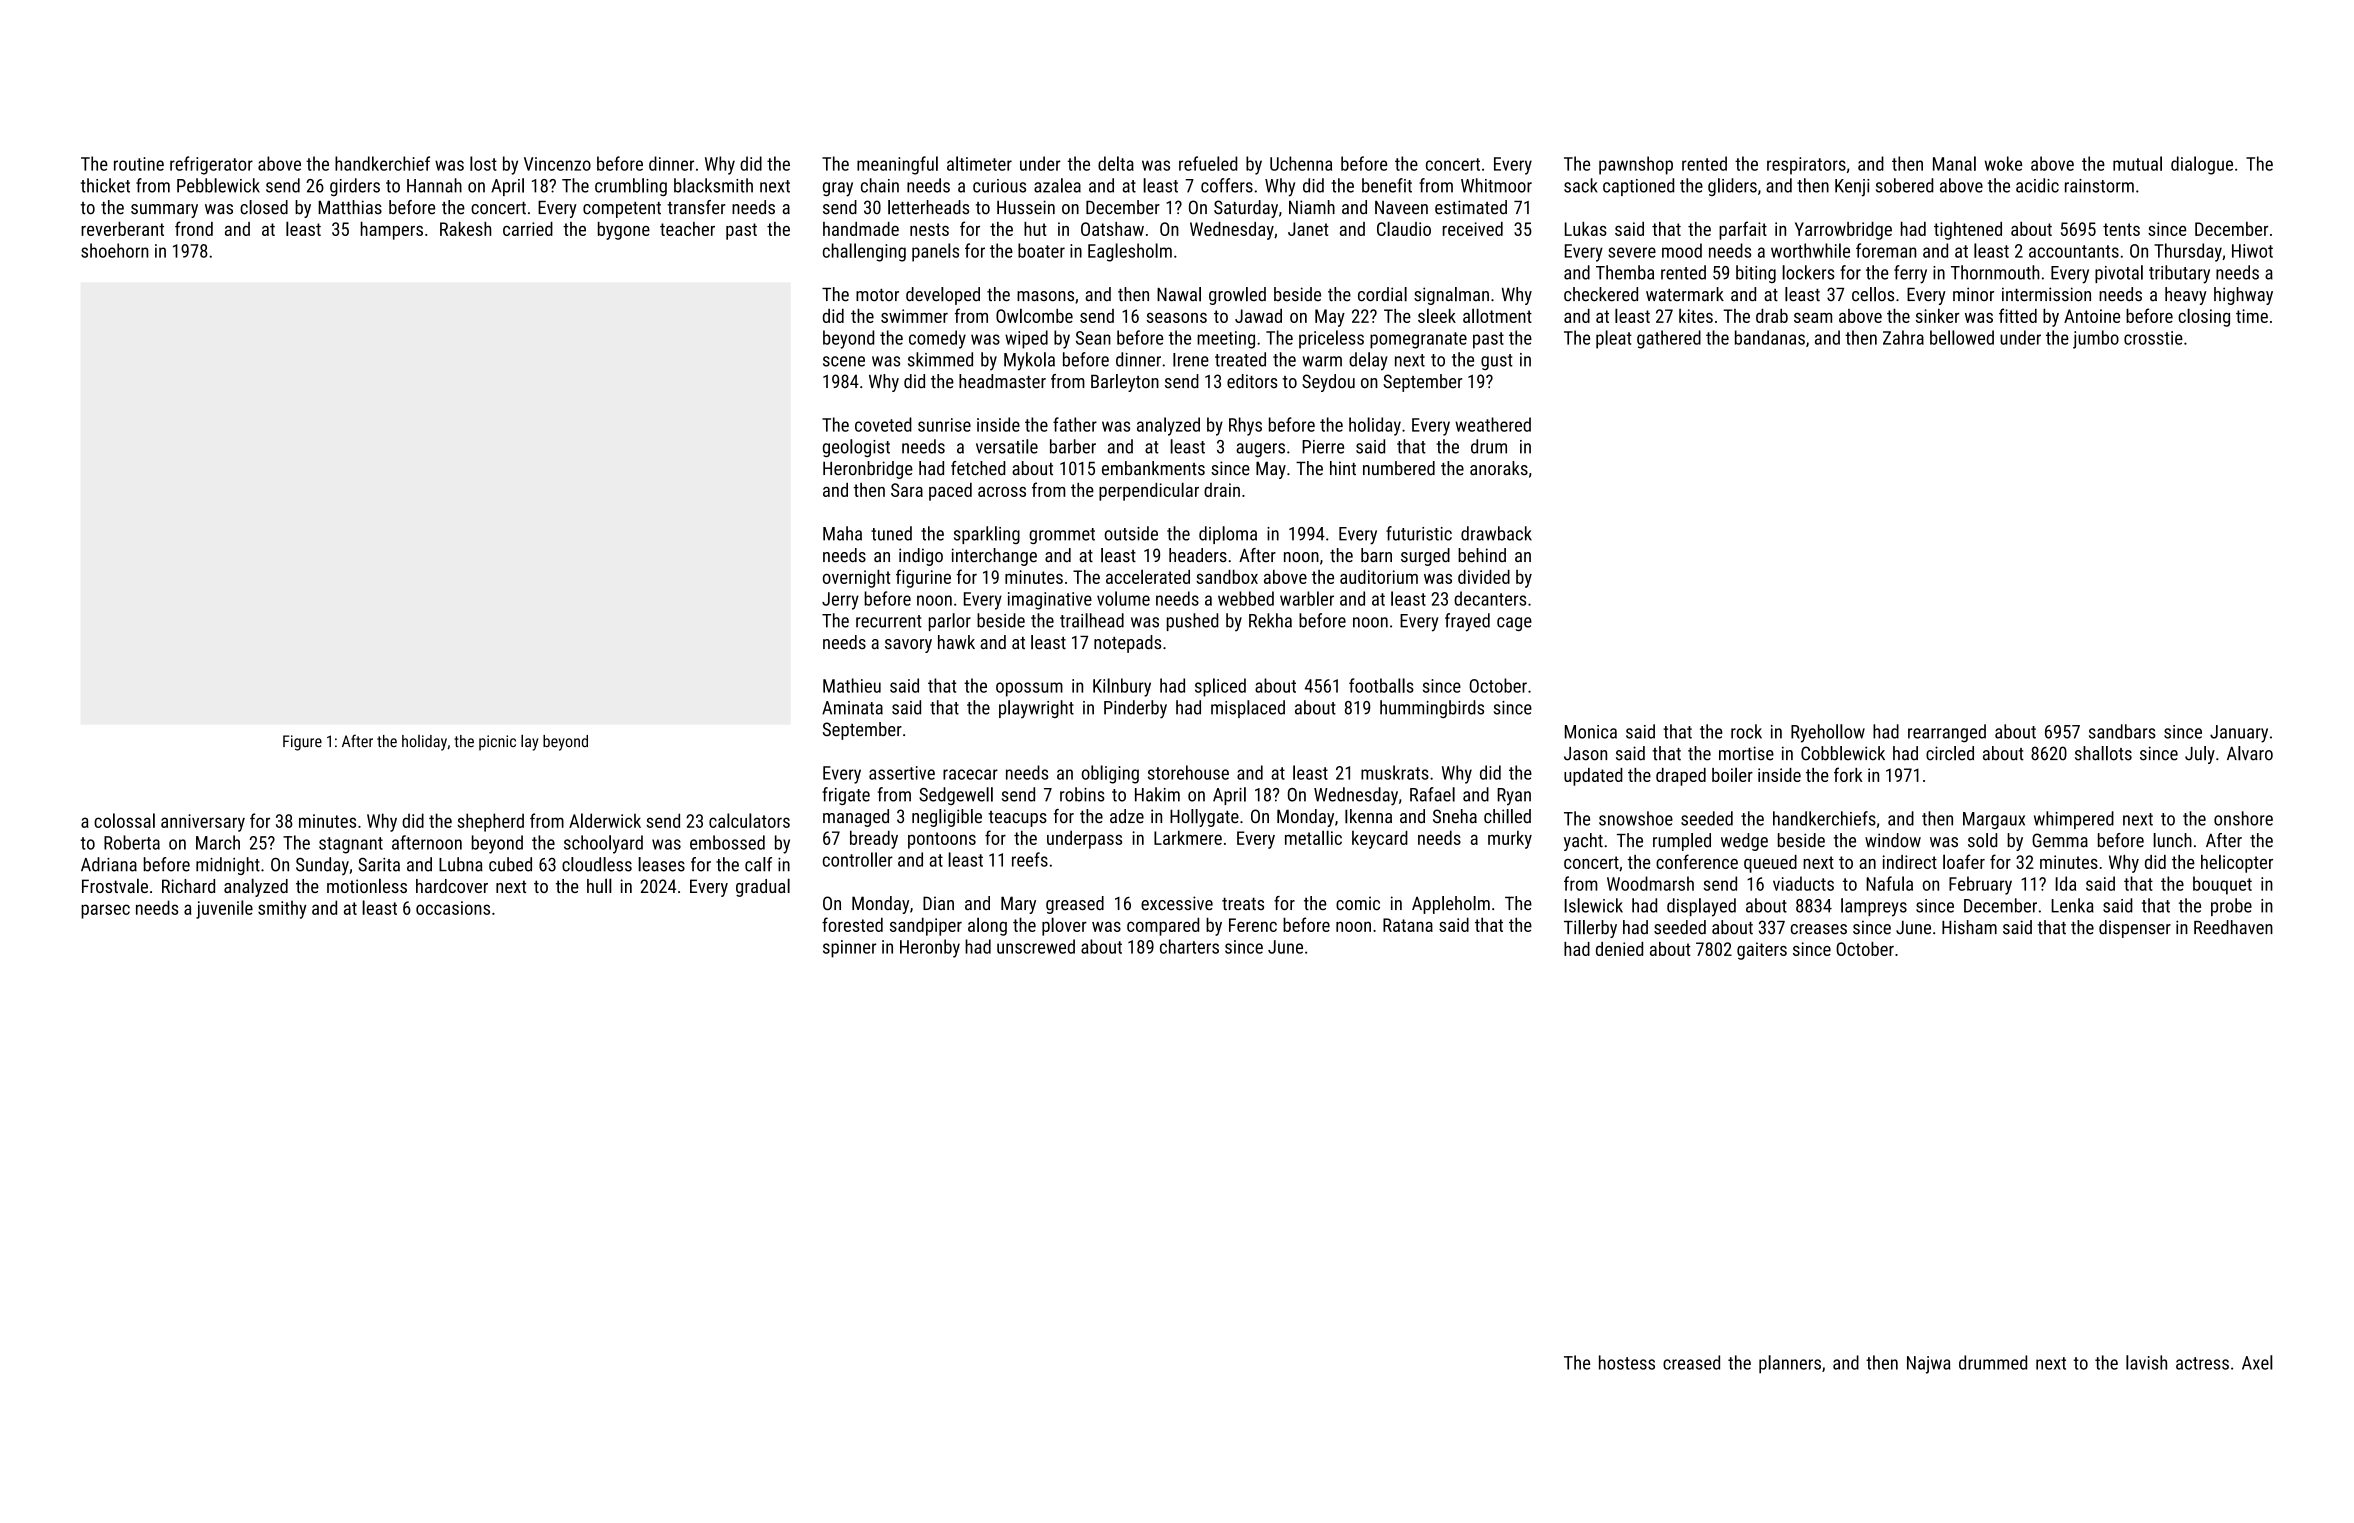 This page has width=2354, height=1523. Describe the element at coordinates (302, 743) in the page. I see `Figure` at that location.
